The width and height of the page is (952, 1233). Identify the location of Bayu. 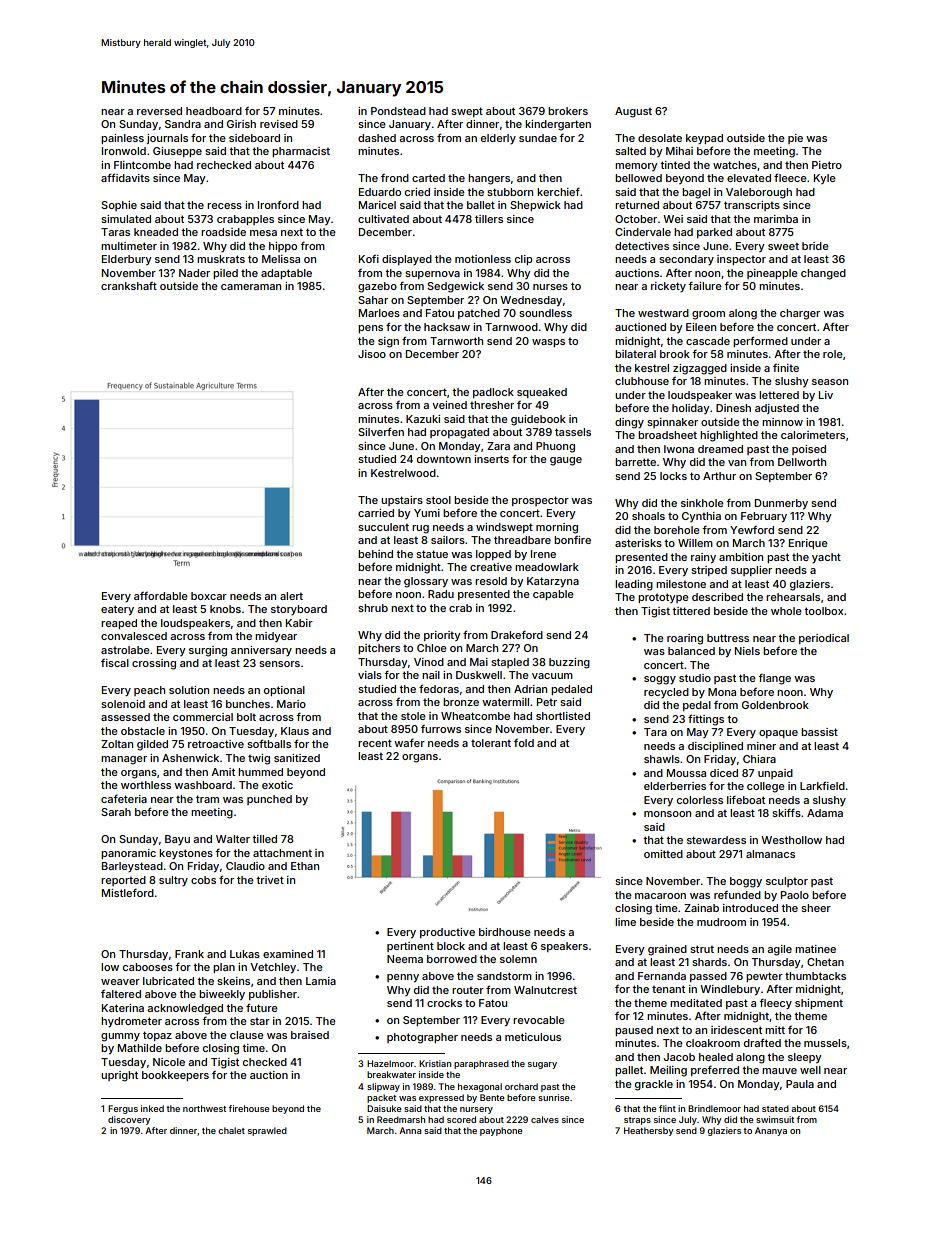
(177, 840).
